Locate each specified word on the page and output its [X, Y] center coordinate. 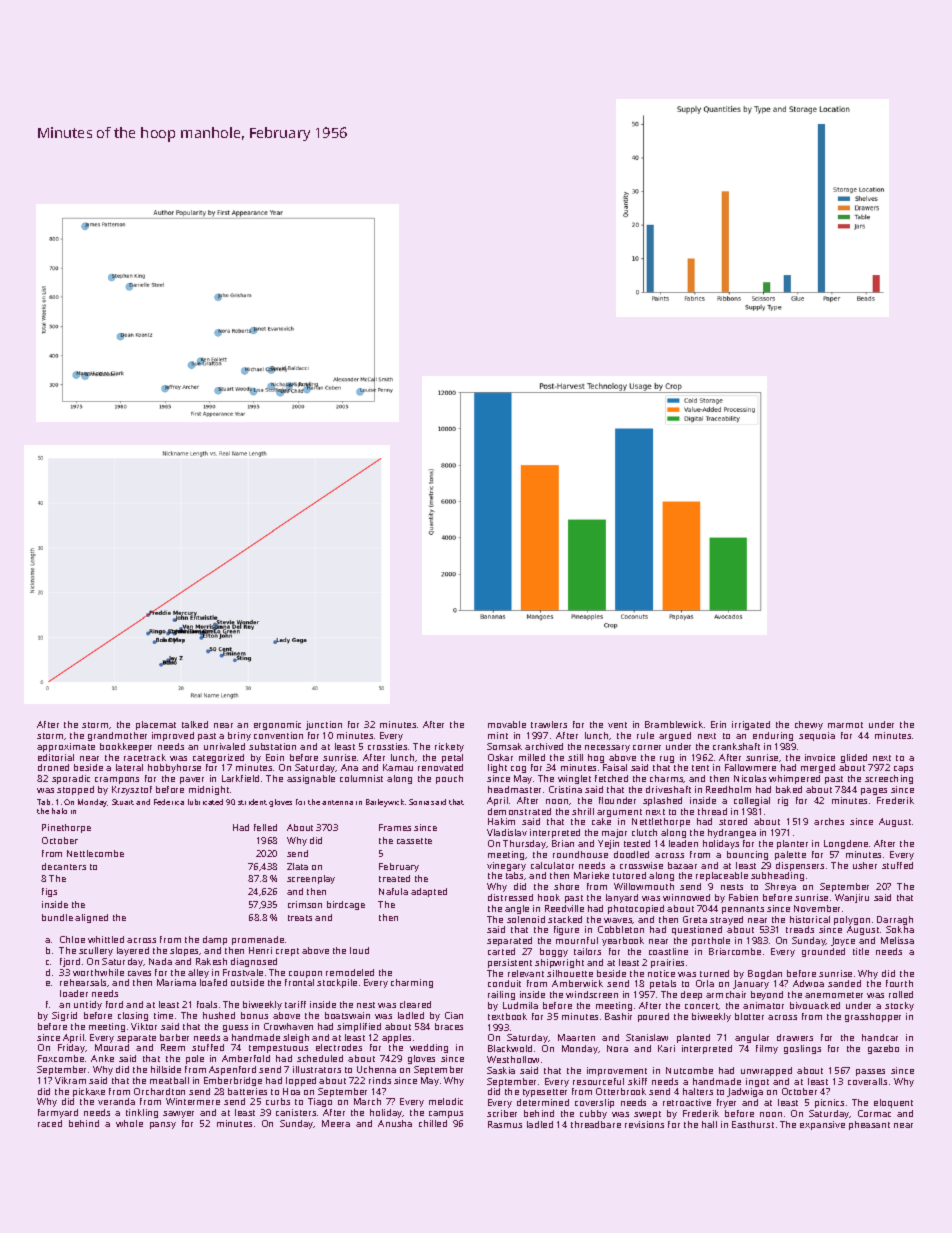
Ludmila [520, 1005]
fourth [899, 983]
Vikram [70, 1080]
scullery [96, 951]
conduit [504, 983]
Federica [169, 802]
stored [733, 821]
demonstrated [519, 811]
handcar [880, 1037]
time [163, 1015]
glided [854, 758]
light [497, 768]
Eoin [275, 757]
